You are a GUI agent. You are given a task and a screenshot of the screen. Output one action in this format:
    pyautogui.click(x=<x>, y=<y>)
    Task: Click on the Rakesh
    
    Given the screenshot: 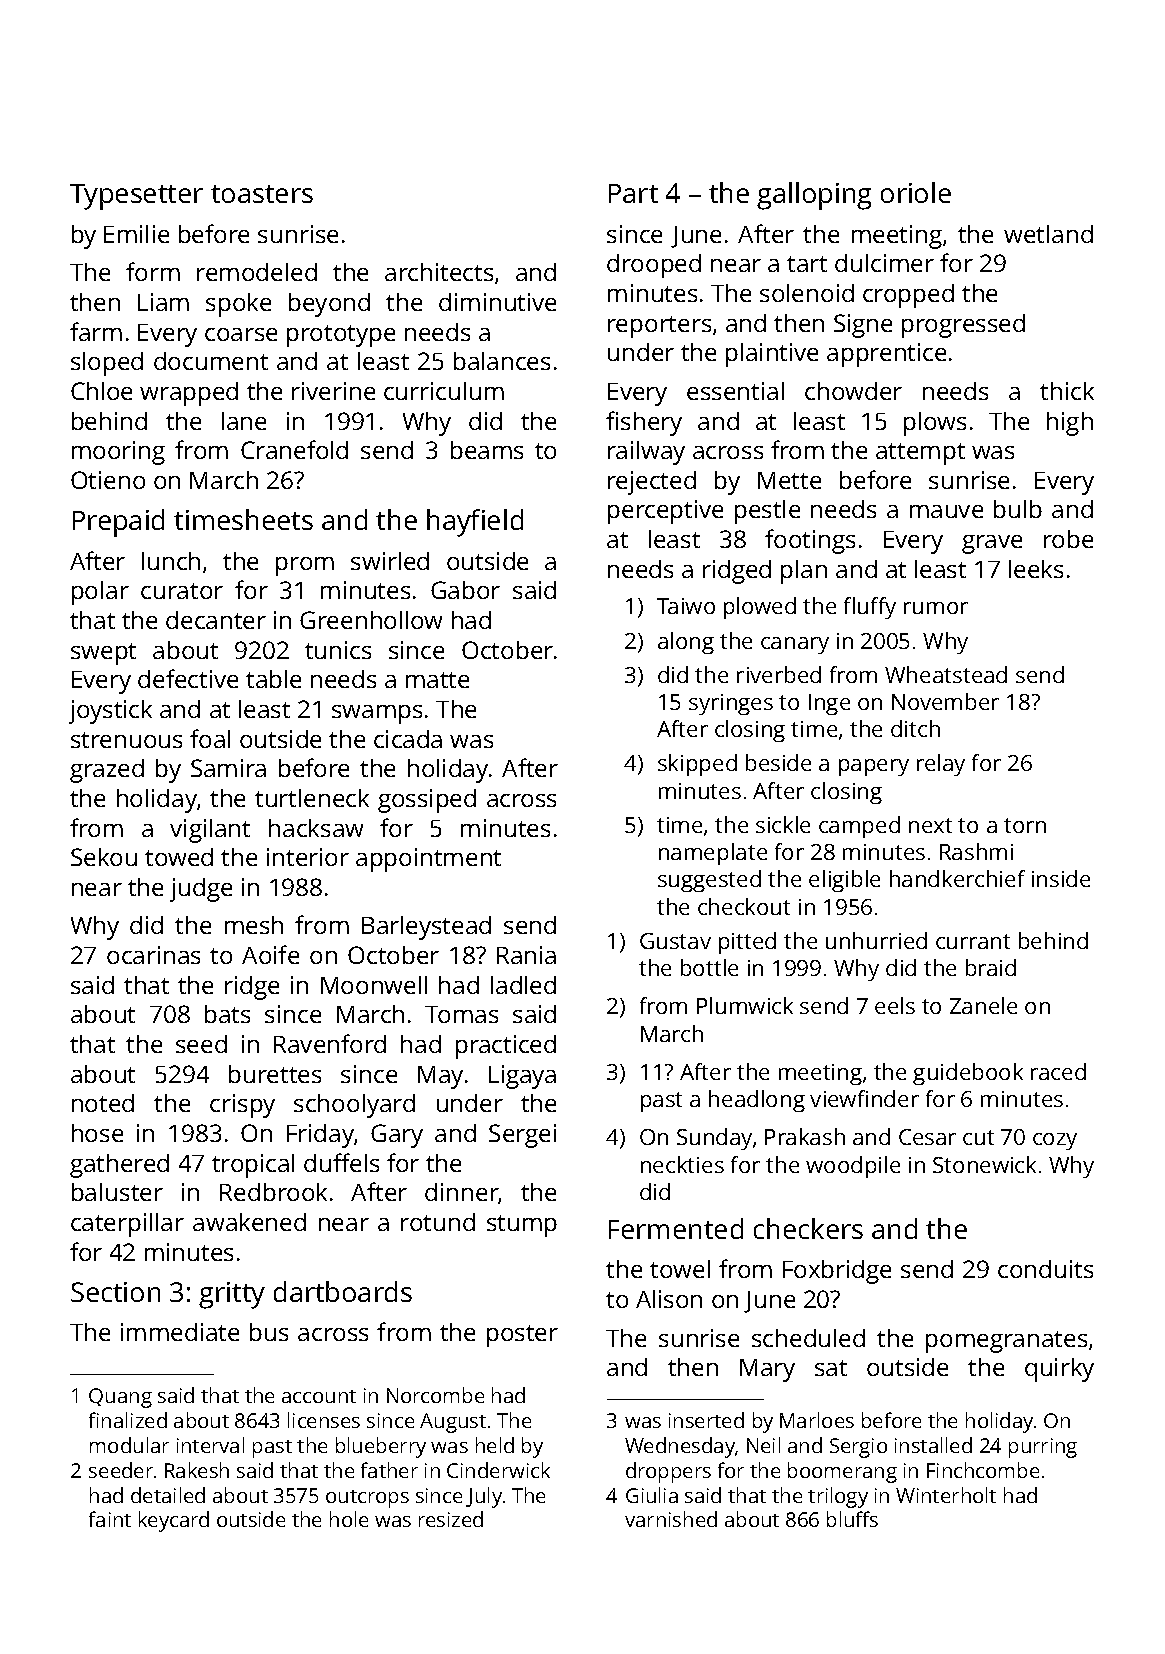 What is the action you would take?
    pyautogui.click(x=197, y=1470)
